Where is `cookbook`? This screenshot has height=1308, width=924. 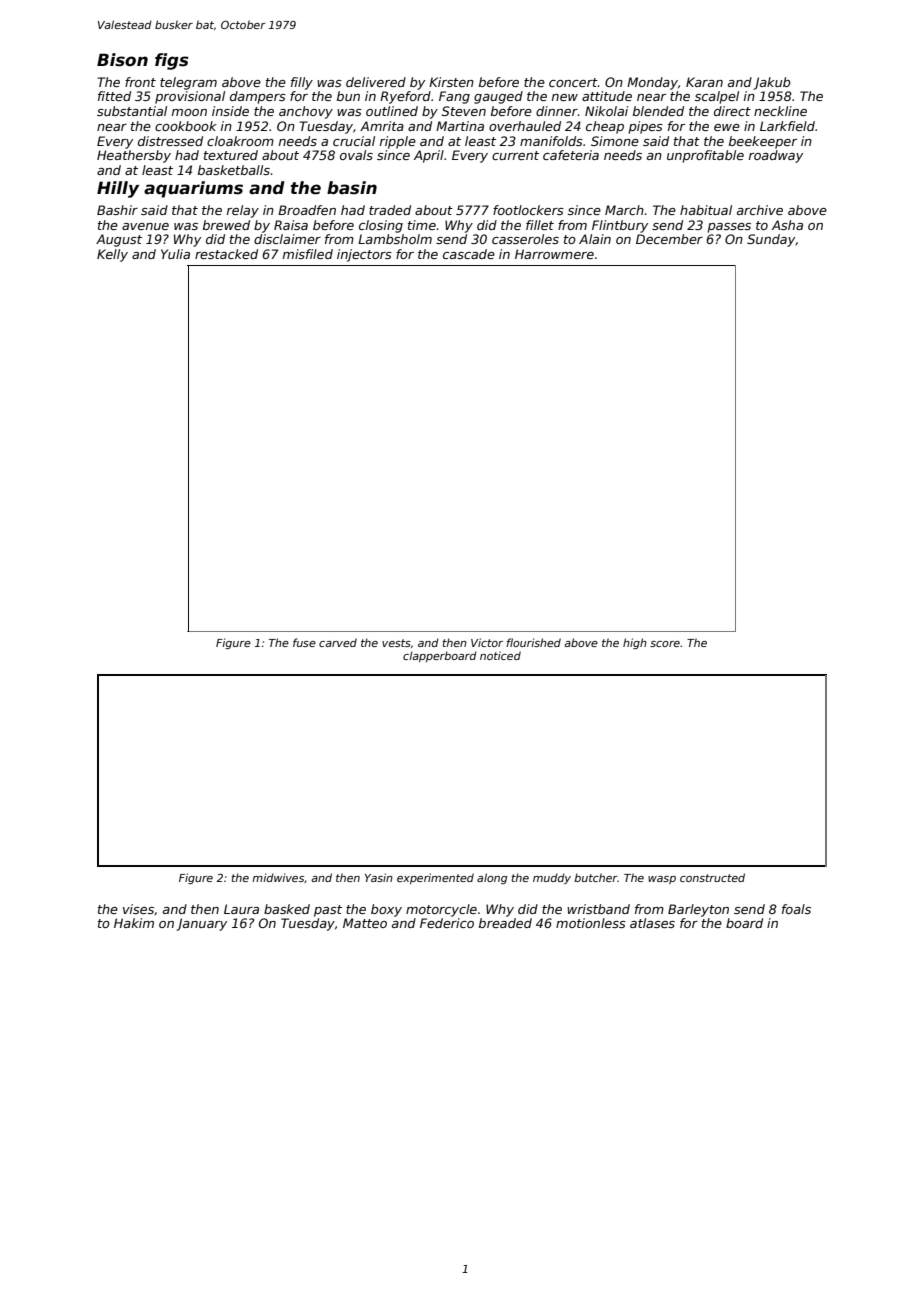
cookbook is located at coordinates (186, 126).
